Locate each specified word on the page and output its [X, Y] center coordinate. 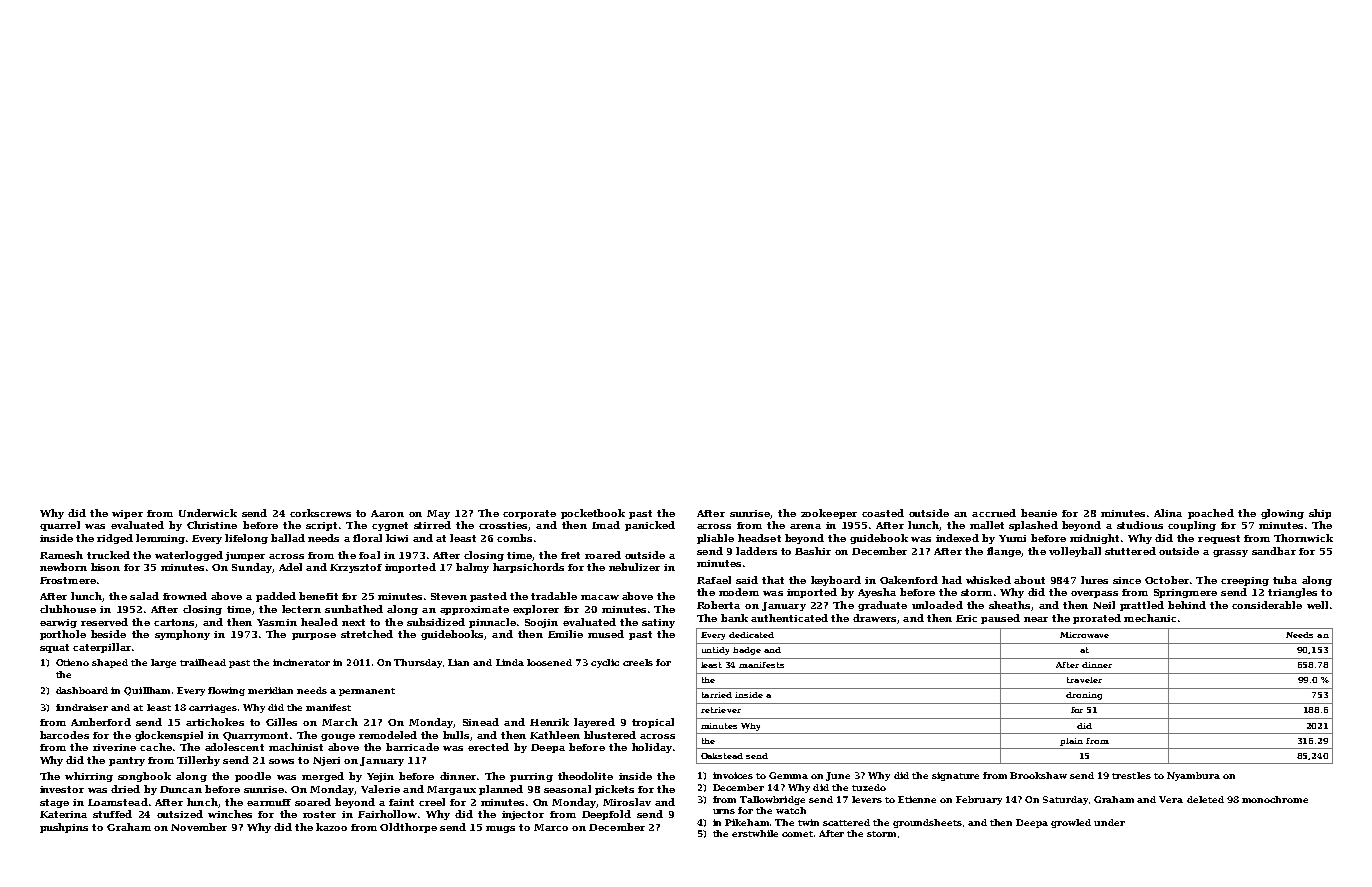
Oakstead [722, 756]
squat [54, 648]
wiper [127, 514]
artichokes [215, 722]
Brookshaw [1038, 775]
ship [1320, 514]
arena [805, 526]
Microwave [1084, 635]
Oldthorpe [408, 828]
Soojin [541, 623]
